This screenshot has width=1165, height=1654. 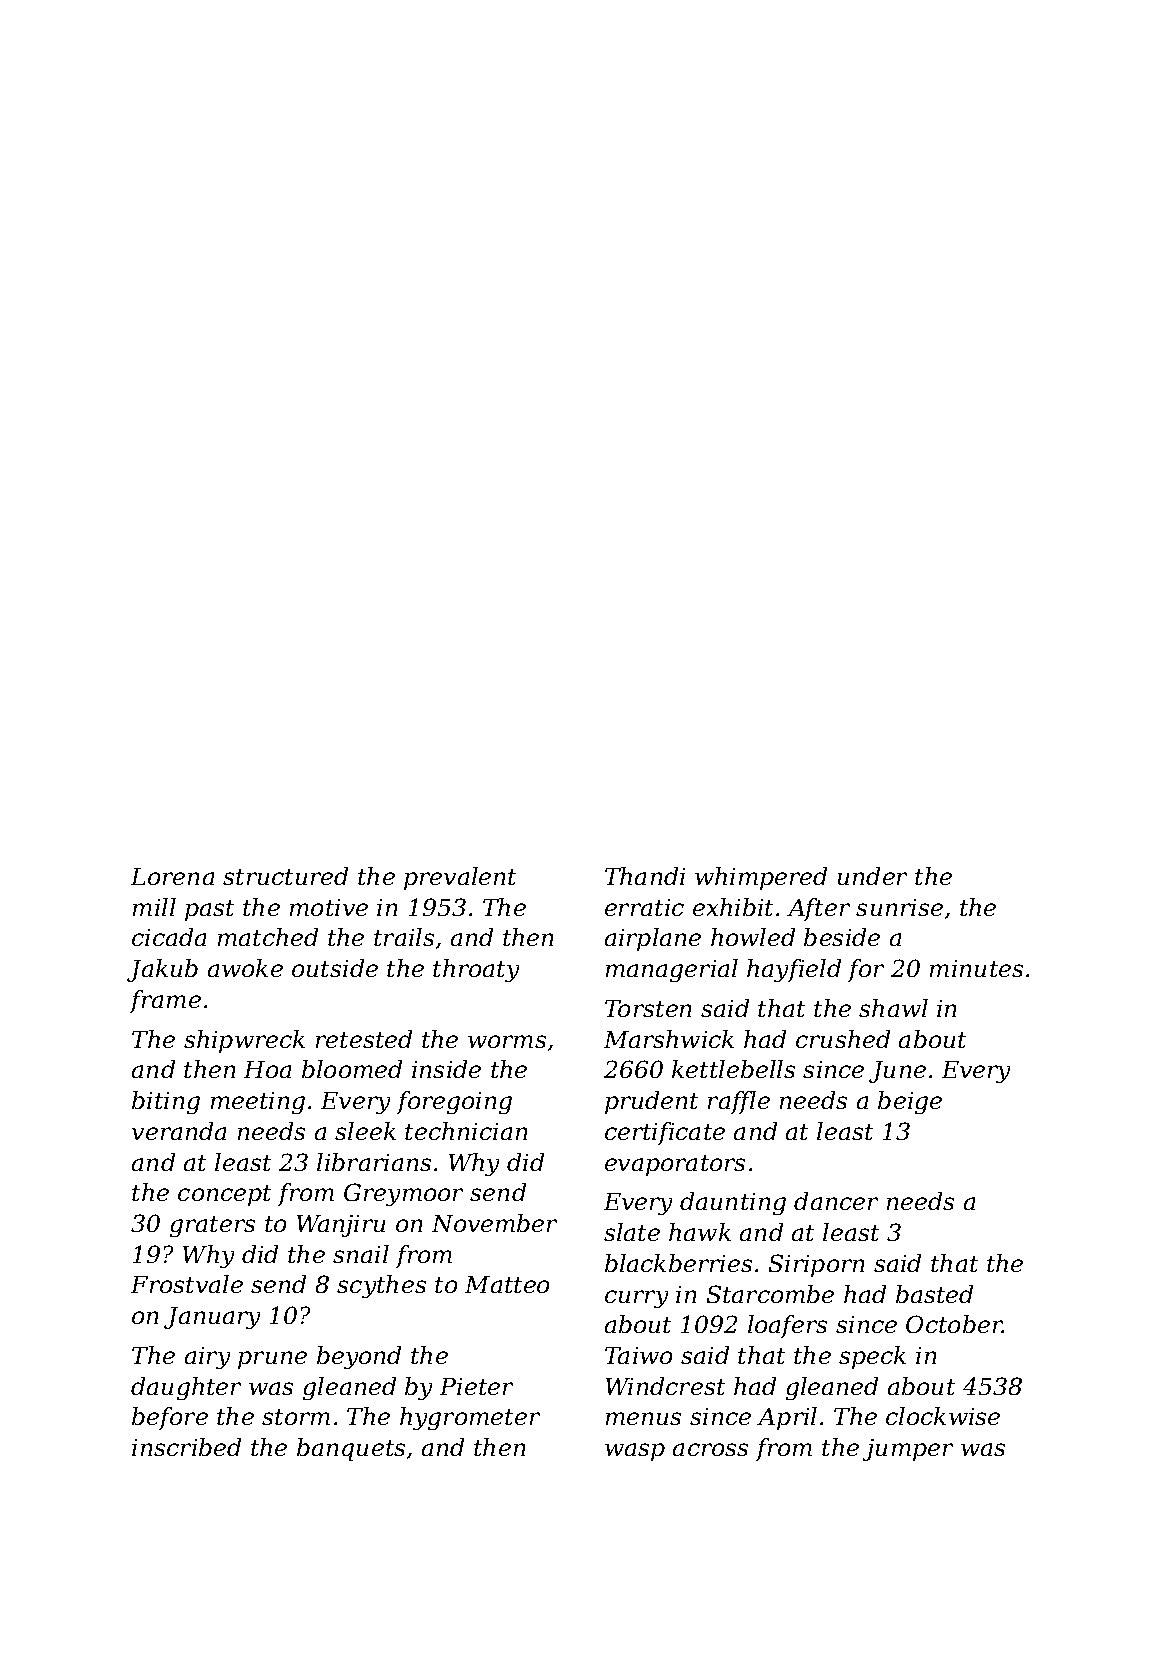 What do you see at coordinates (296, 1417) in the screenshot?
I see `storm` at bounding box center [296, 1417].
